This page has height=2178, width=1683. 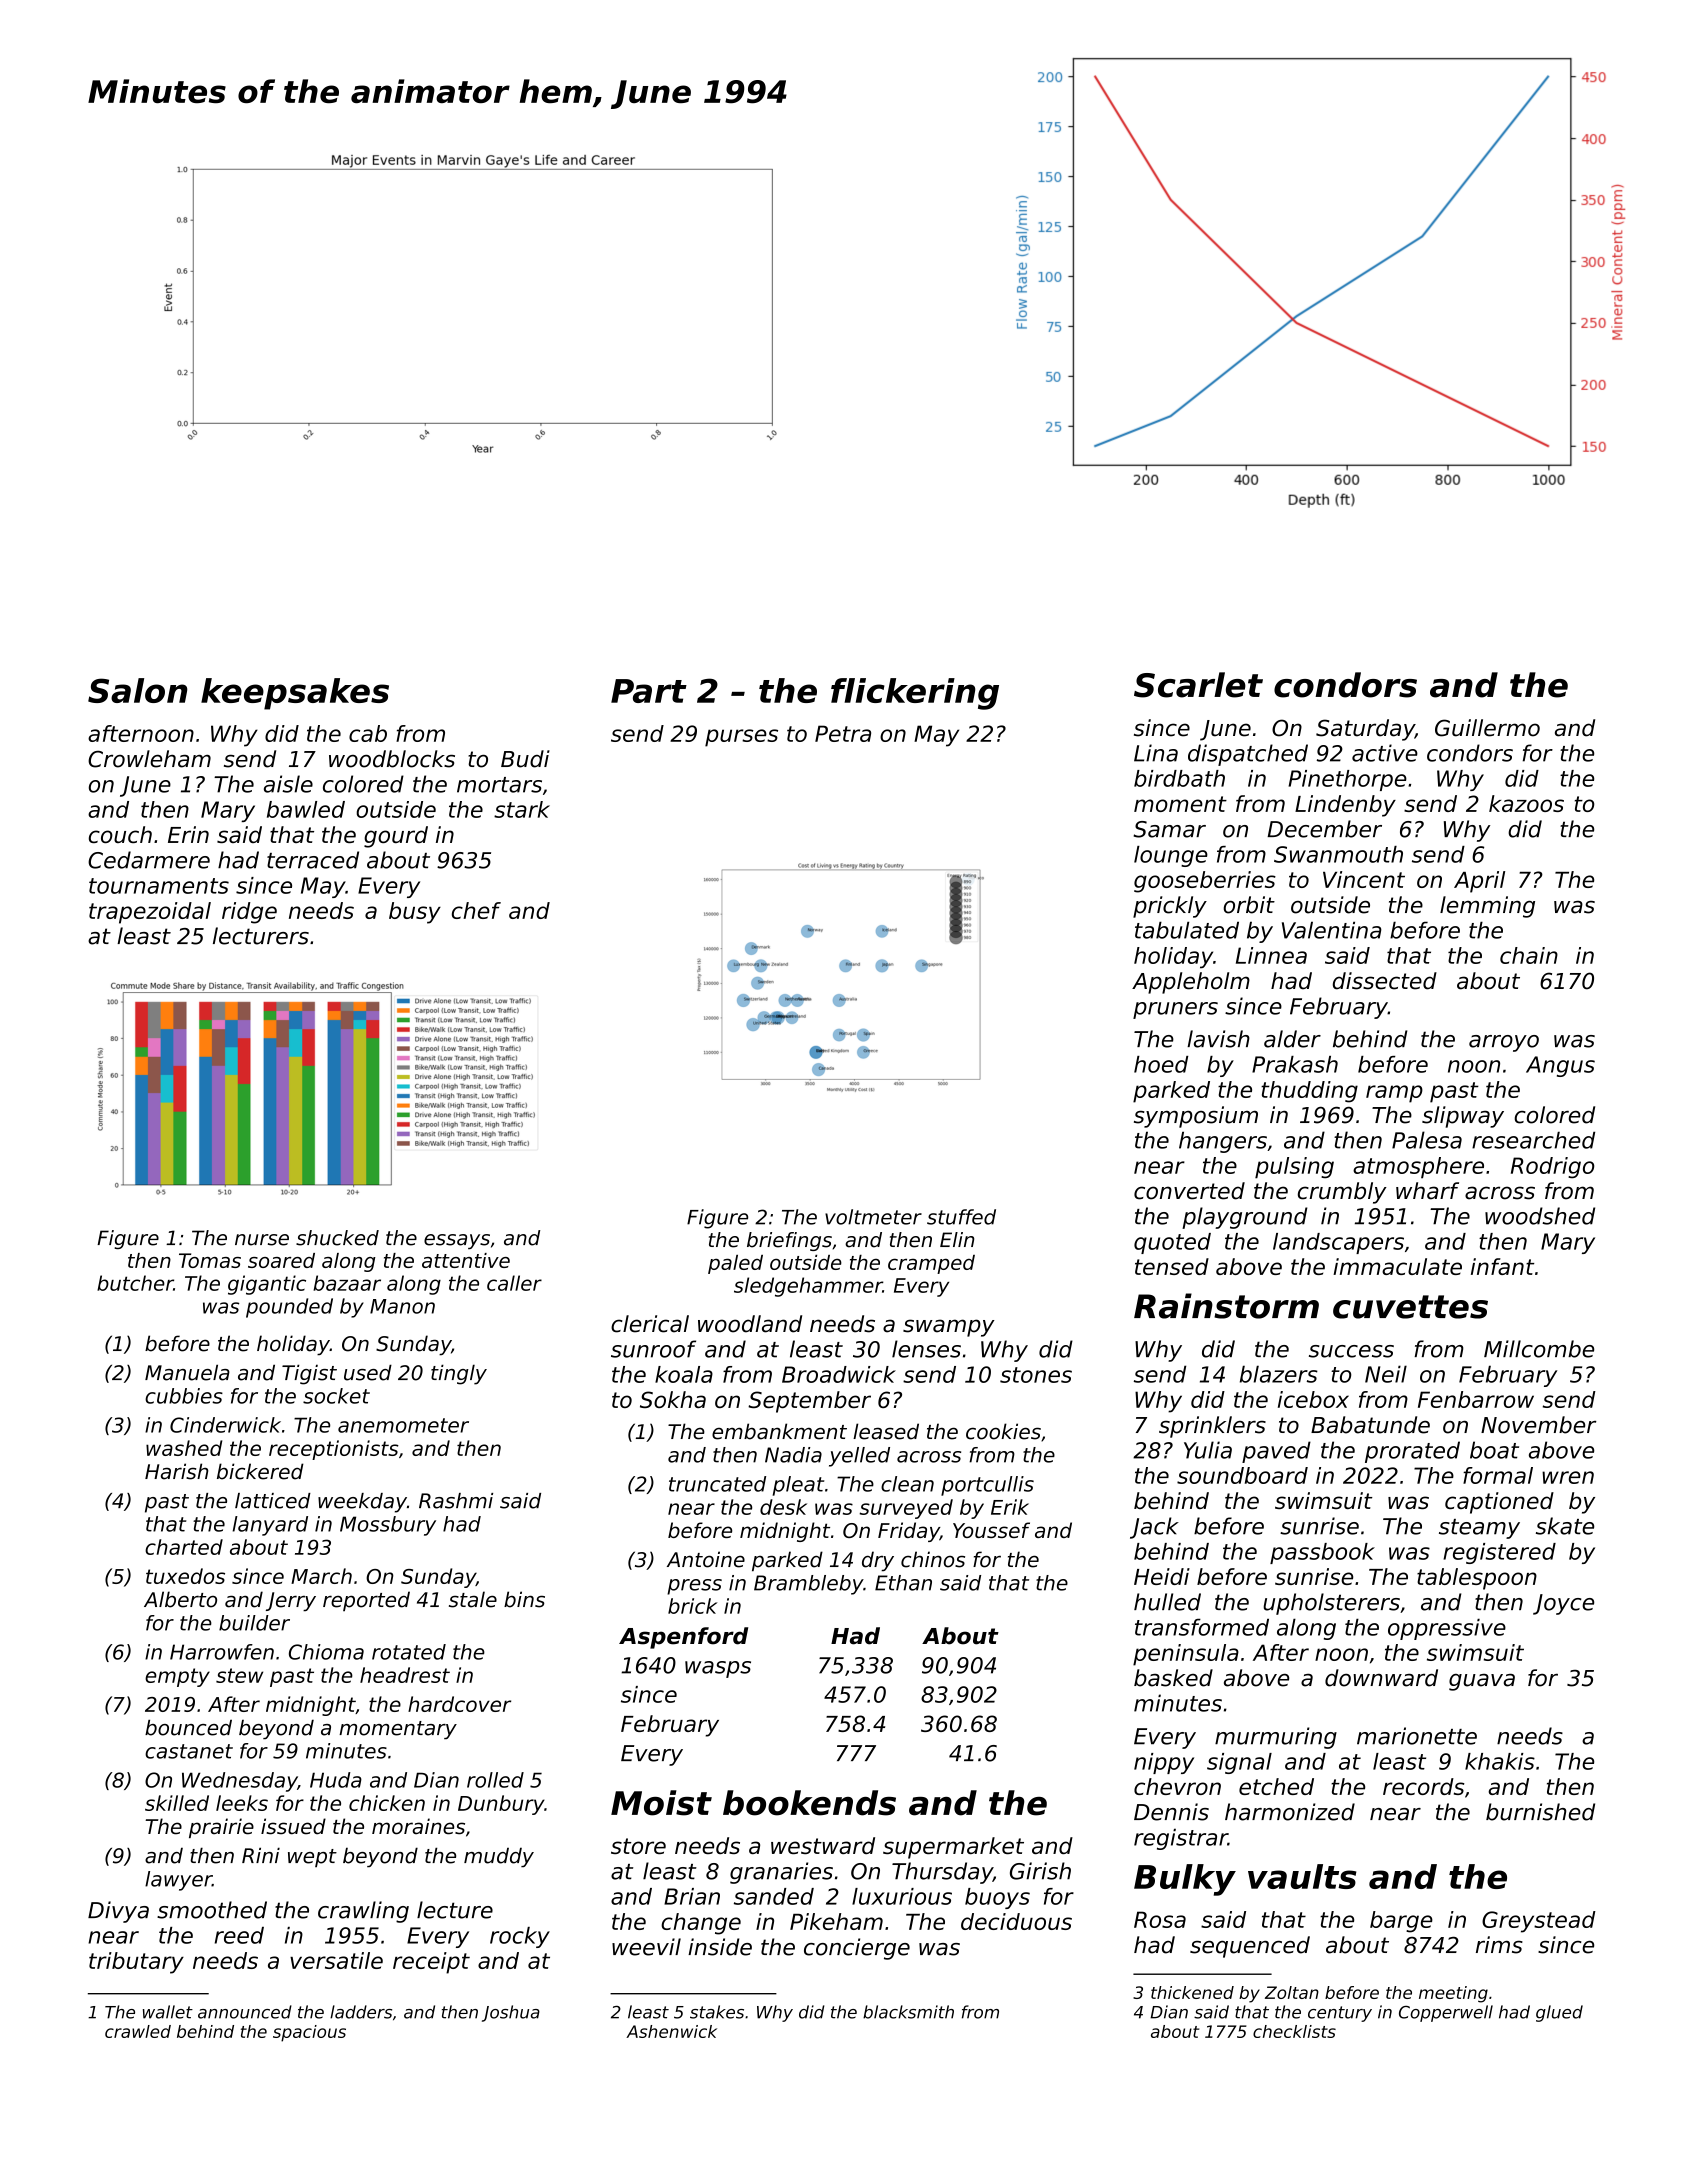 What do you see at coordinates (717, 1484) in the page?
I see `truncated` at bounding box center [717, 1484].
